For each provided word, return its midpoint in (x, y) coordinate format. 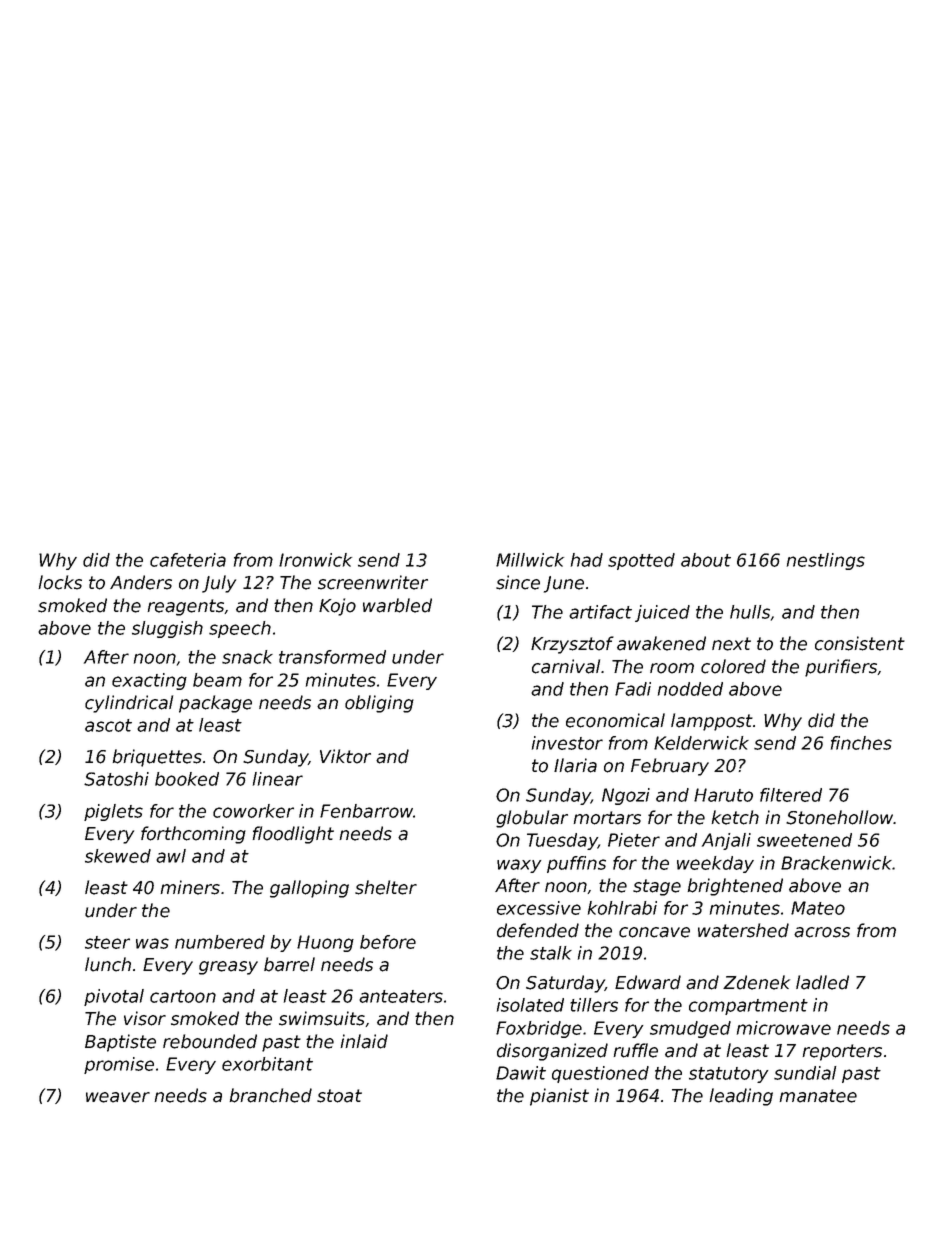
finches (861, 743)
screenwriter (373, 582)
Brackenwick (836, 863)
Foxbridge (539, 1029)
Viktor (345, 756)
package (215, 704)
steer (107, 942)
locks (60, 582)
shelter (386, 887)
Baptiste (120, 1043)
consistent (860, 643)
